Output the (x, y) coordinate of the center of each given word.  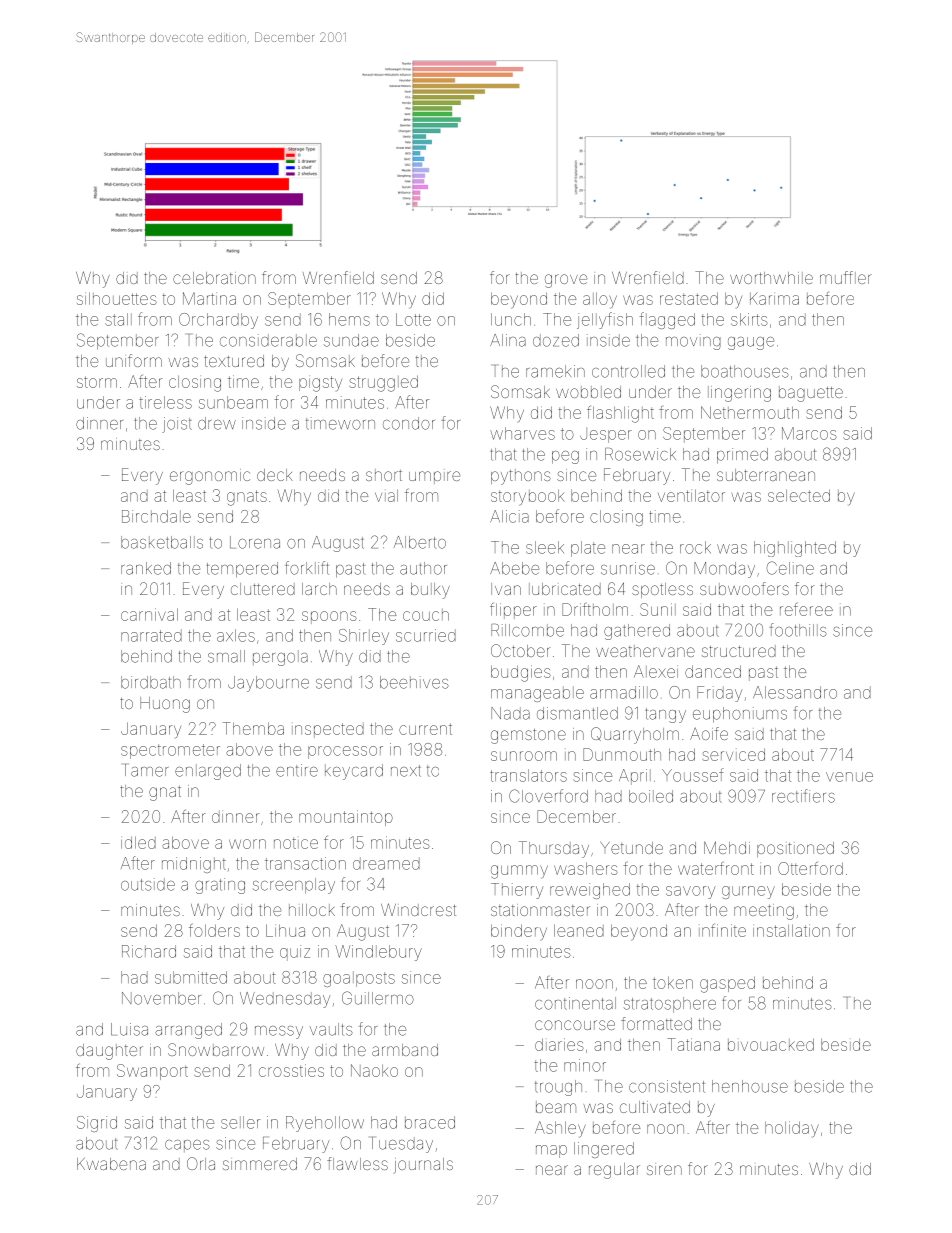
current (425, 729)
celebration (214, 278)
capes (187, 1146)
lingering (739, 394)
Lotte (413, 319)
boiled (651, 796)
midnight (194, 865)
